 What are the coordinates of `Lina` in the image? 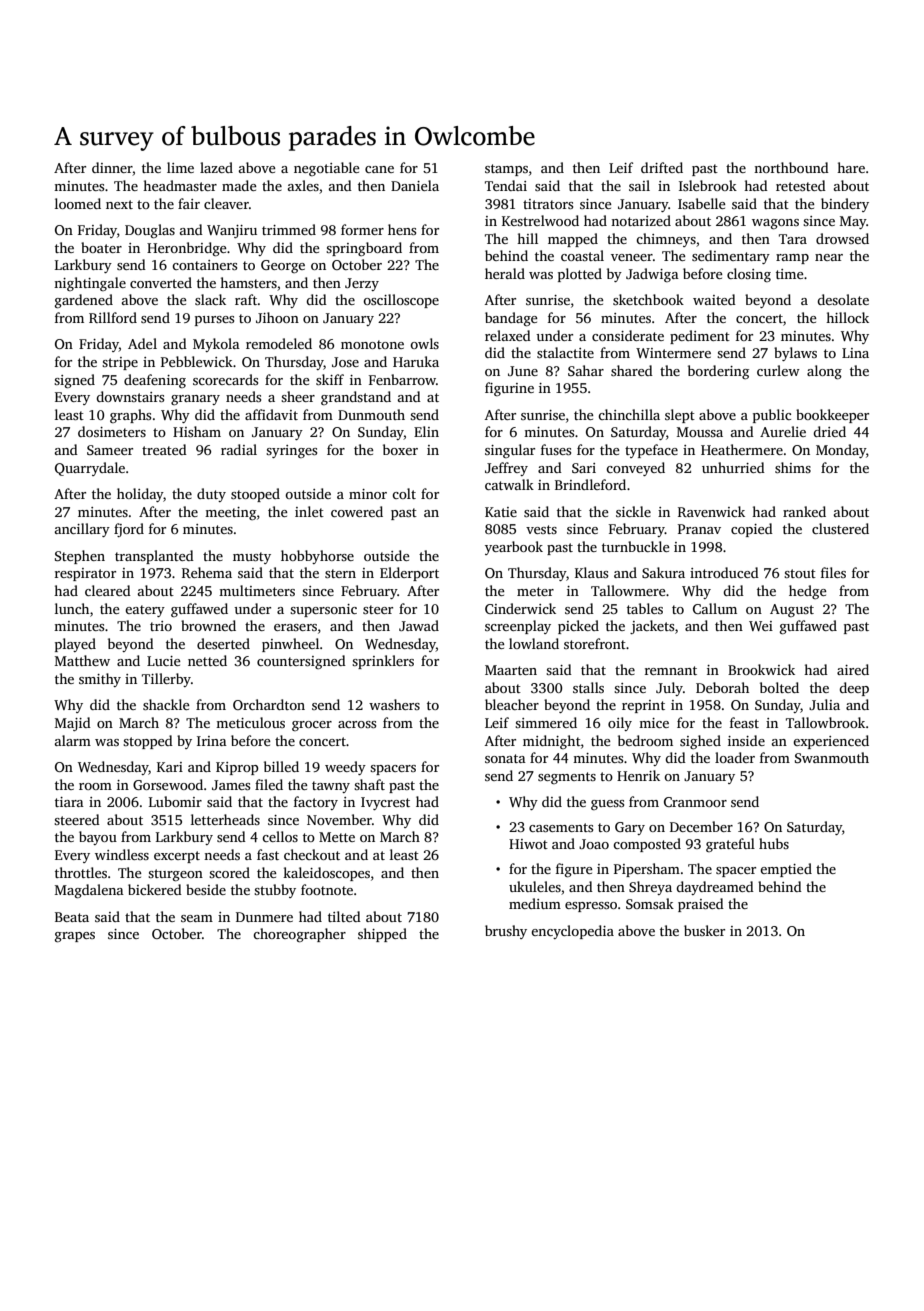 It's located at (855, 353).
